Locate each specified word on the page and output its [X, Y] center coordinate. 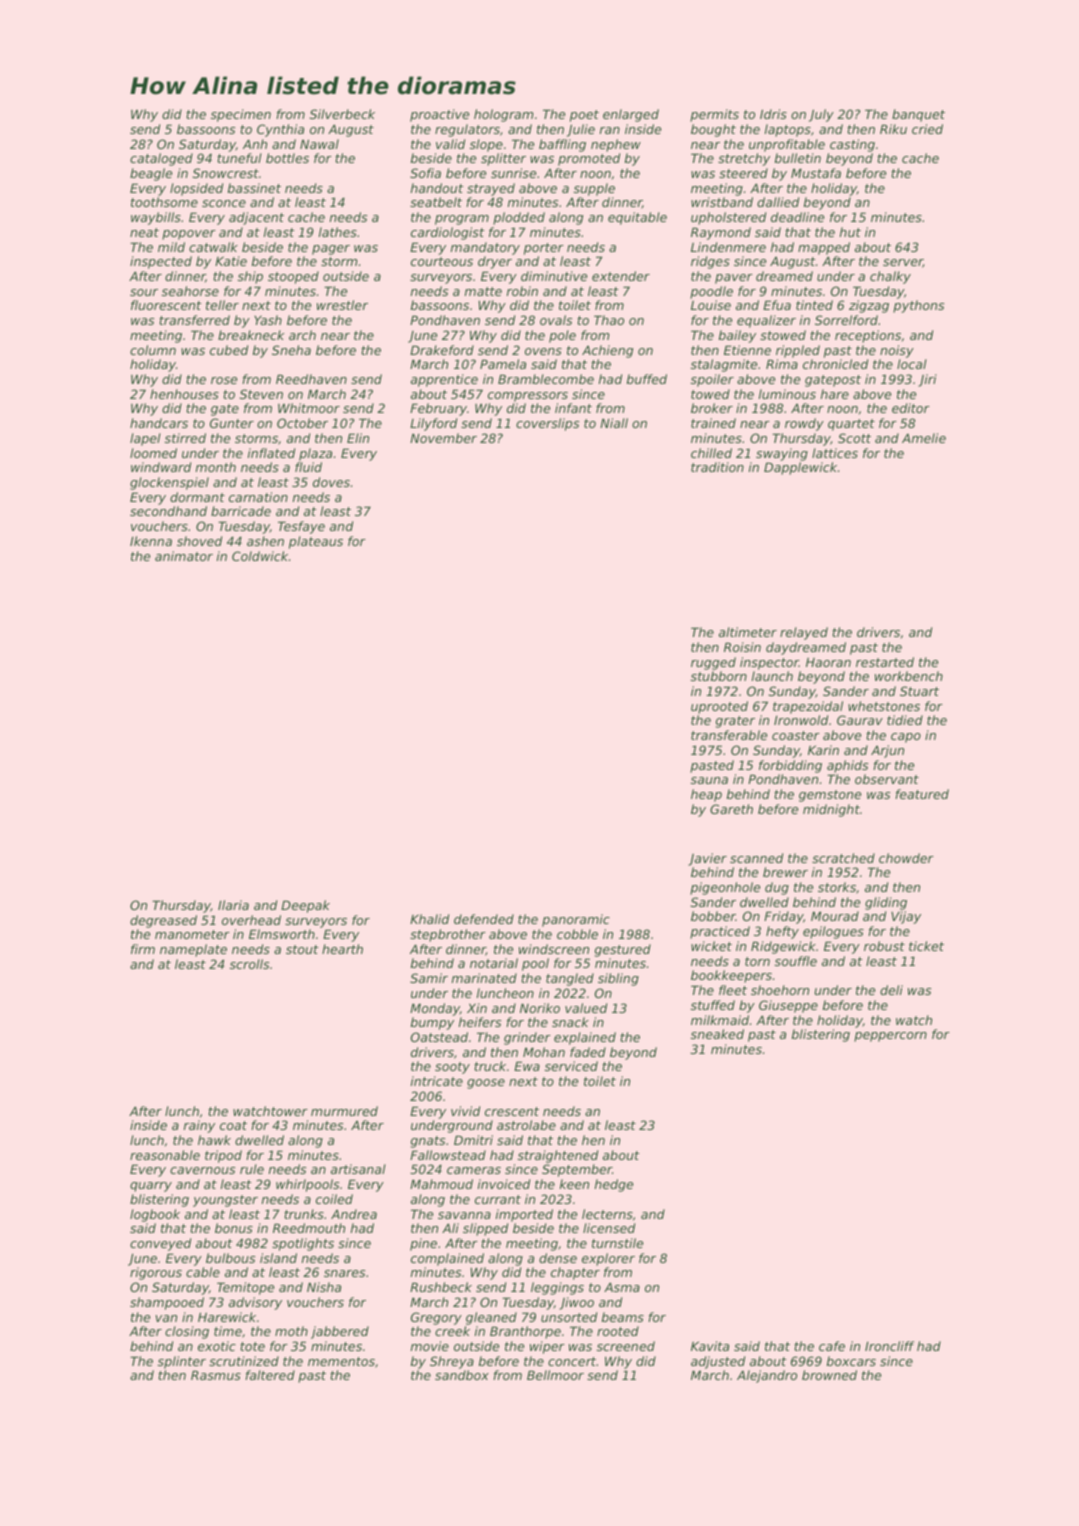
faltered [270, 1375]
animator [184, 556]
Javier [707, 859]
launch [772, 676]
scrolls [249, 964]
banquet [918, 115]
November [443, 438]
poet [584, 116]
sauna [709, 780]
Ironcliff [889, 1346]
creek [452, 1331]
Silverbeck [342, 114]
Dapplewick [800, 468]
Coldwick [260, 556]
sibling [618, 979]
